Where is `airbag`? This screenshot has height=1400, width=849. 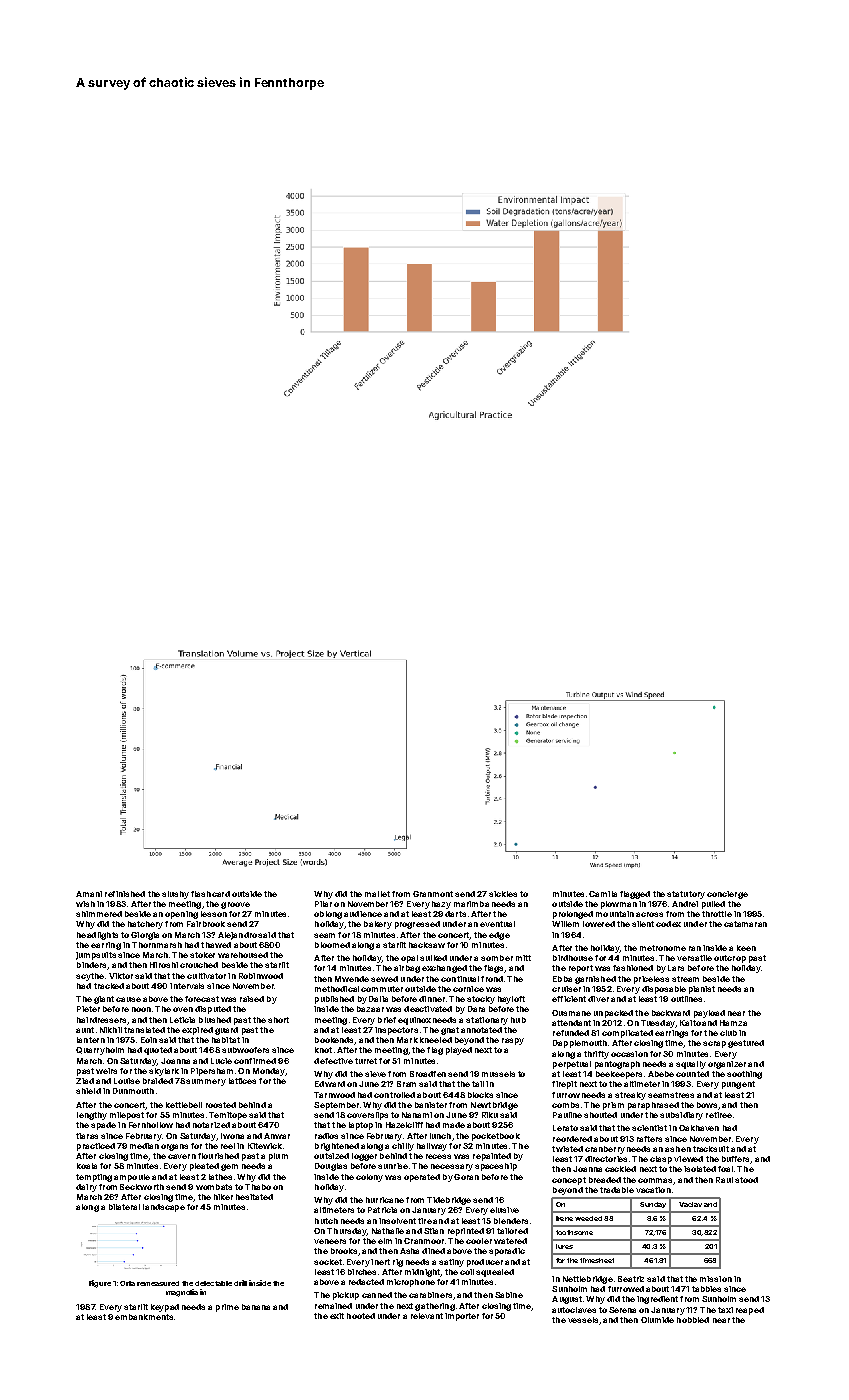 airbag is located at coordinates (407, 969).
